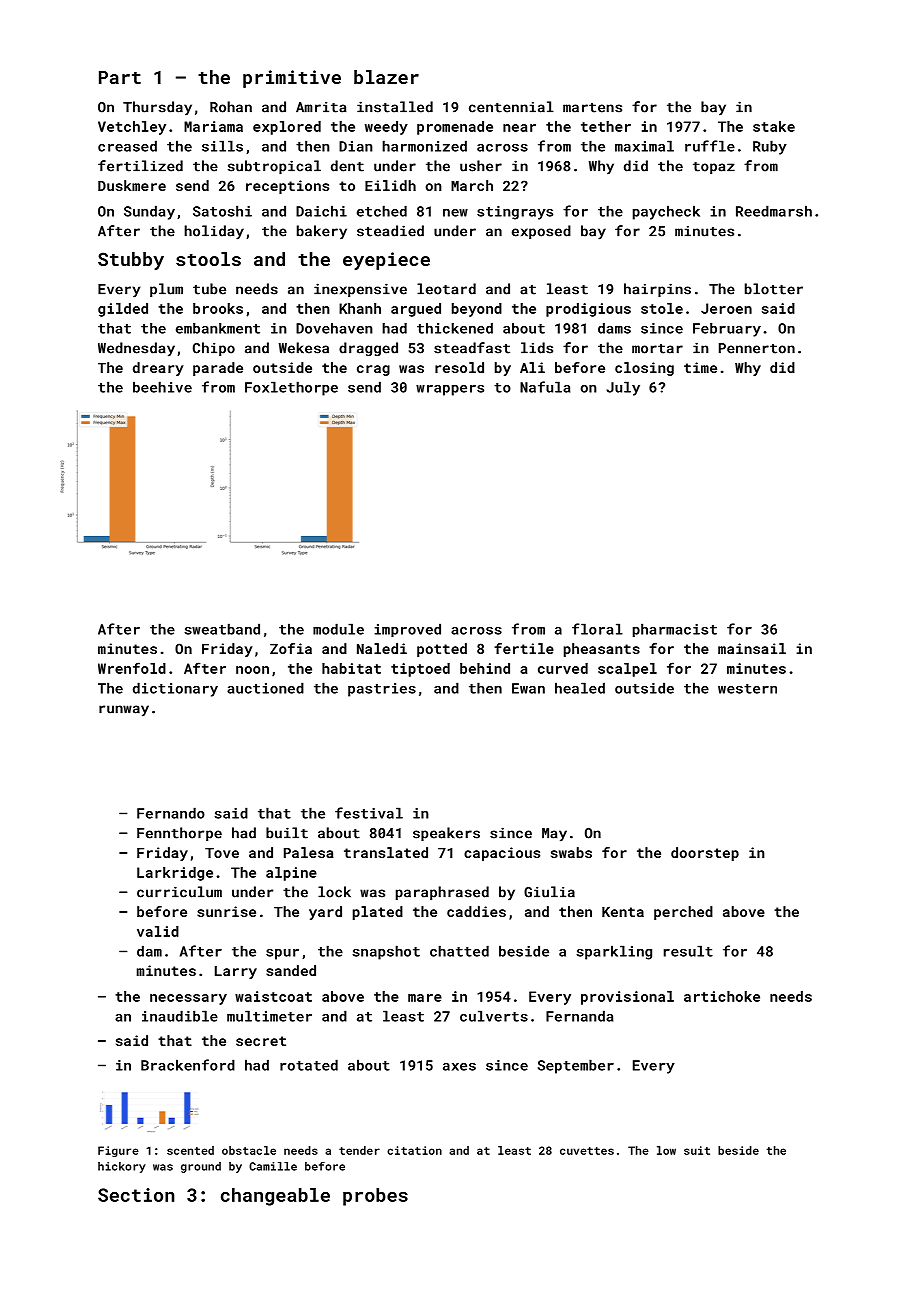 This screenshot has height=1308, width=924. I want to click on martens, so click(592, 108).
